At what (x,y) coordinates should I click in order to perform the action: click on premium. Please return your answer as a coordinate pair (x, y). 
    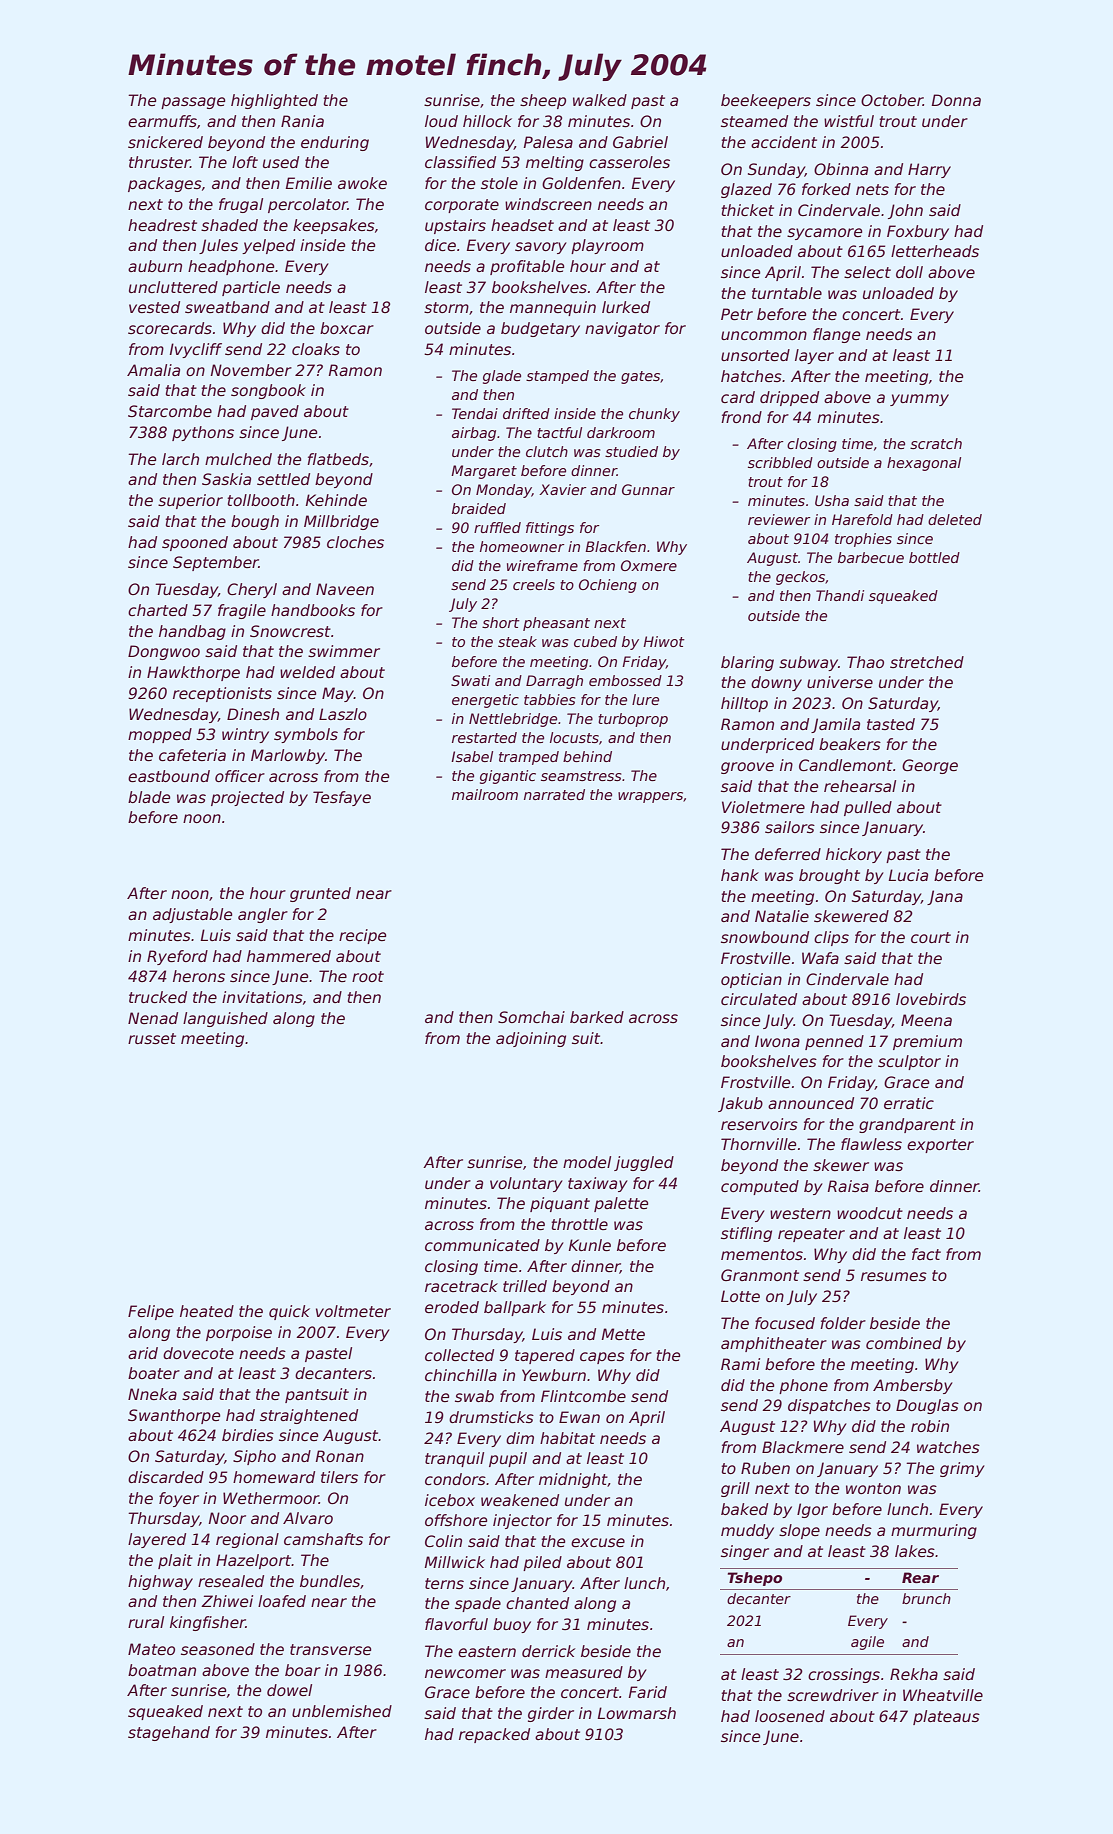
    Looking at the image, I should click on (927, 1042).
